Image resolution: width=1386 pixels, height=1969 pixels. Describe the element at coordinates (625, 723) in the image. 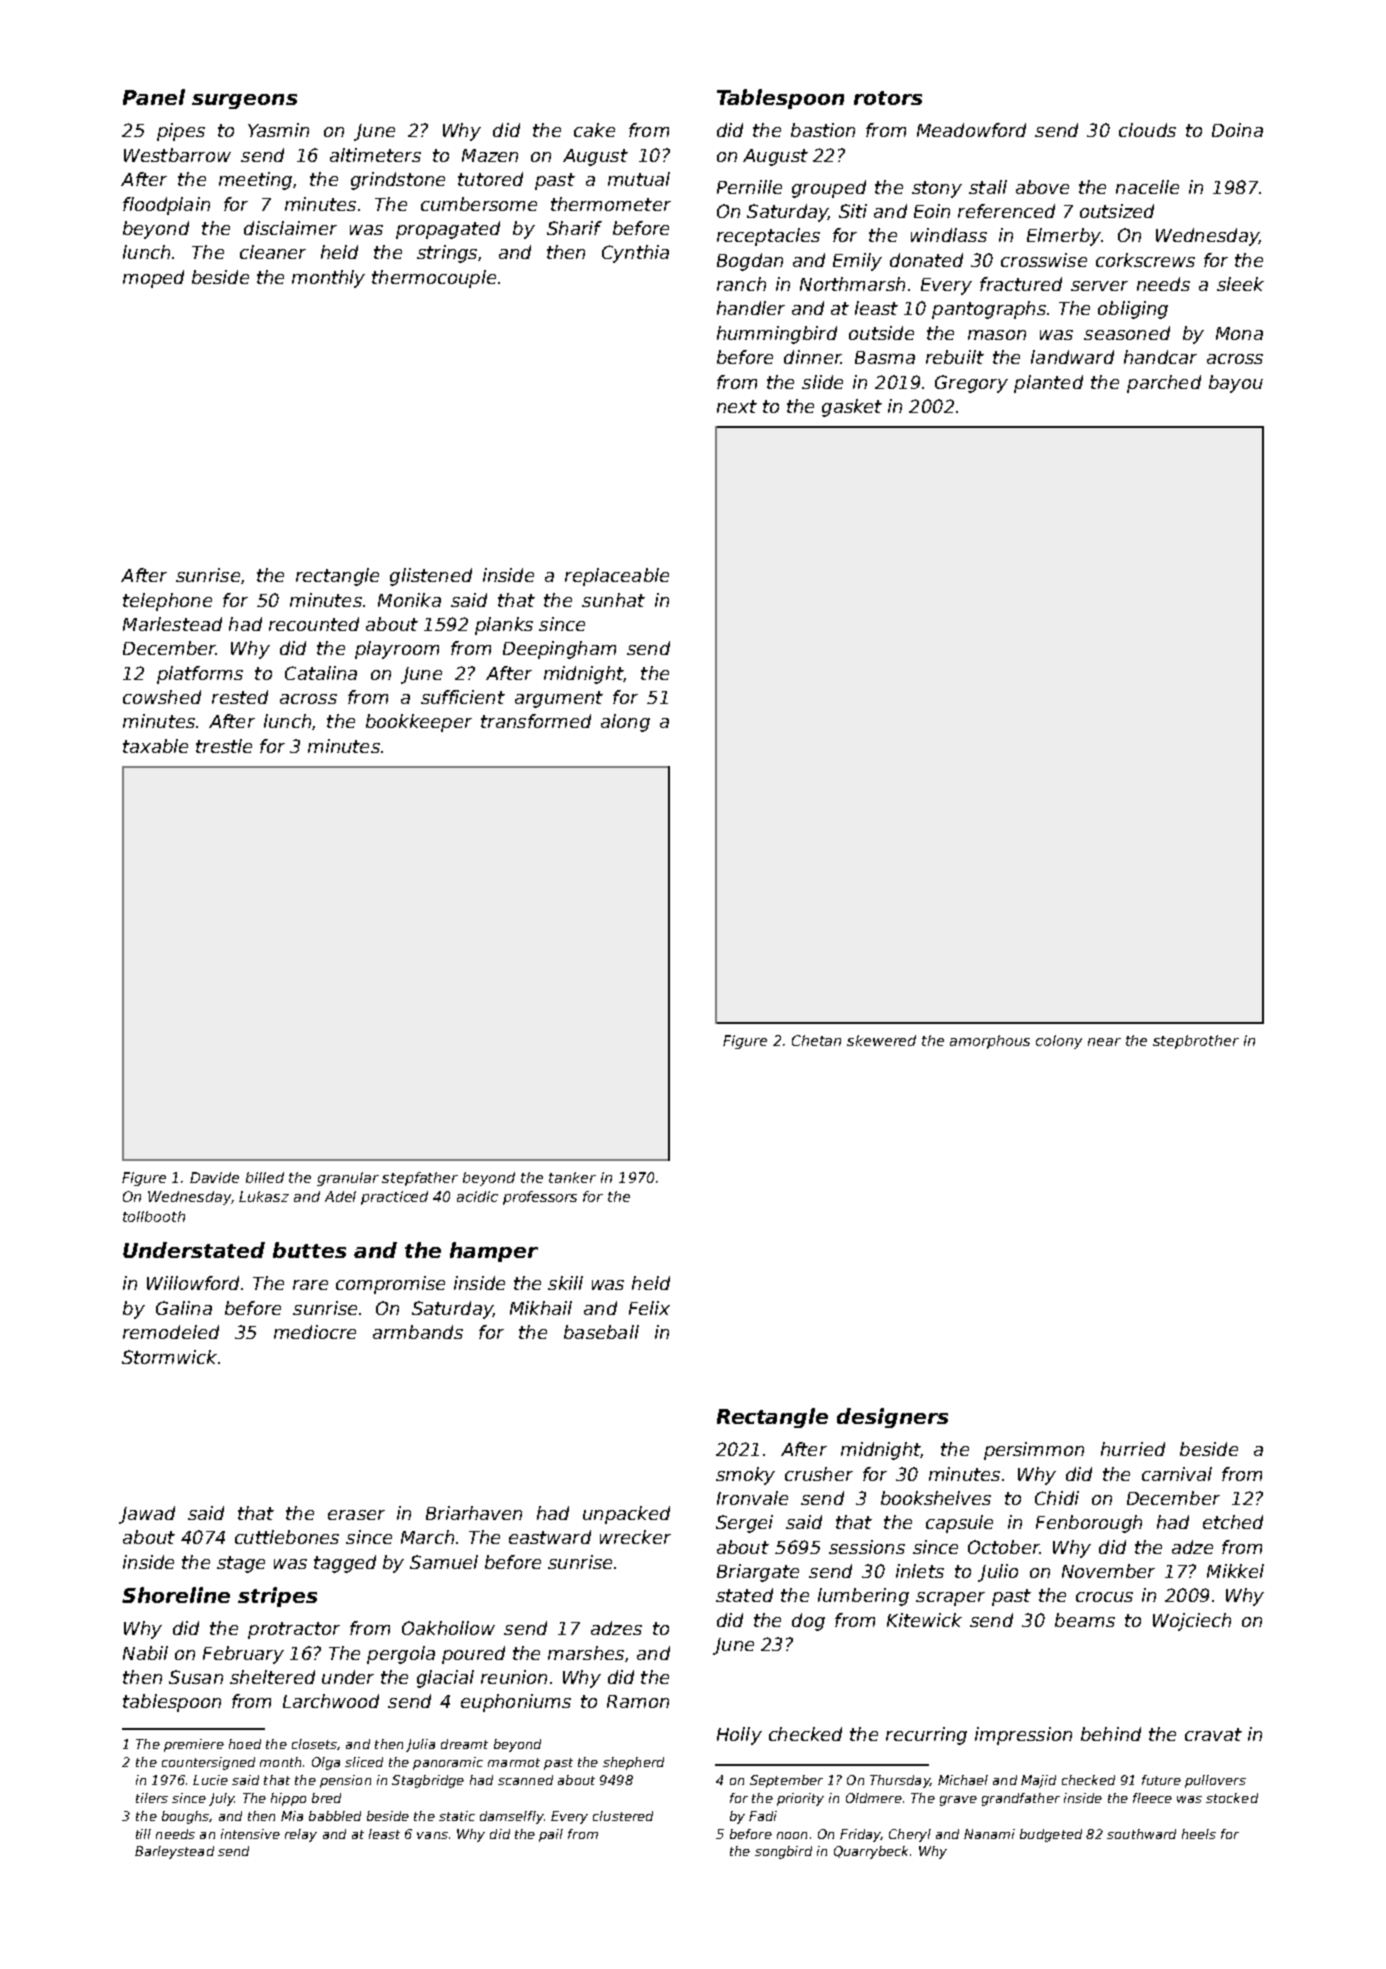

I see `along` at that location.
